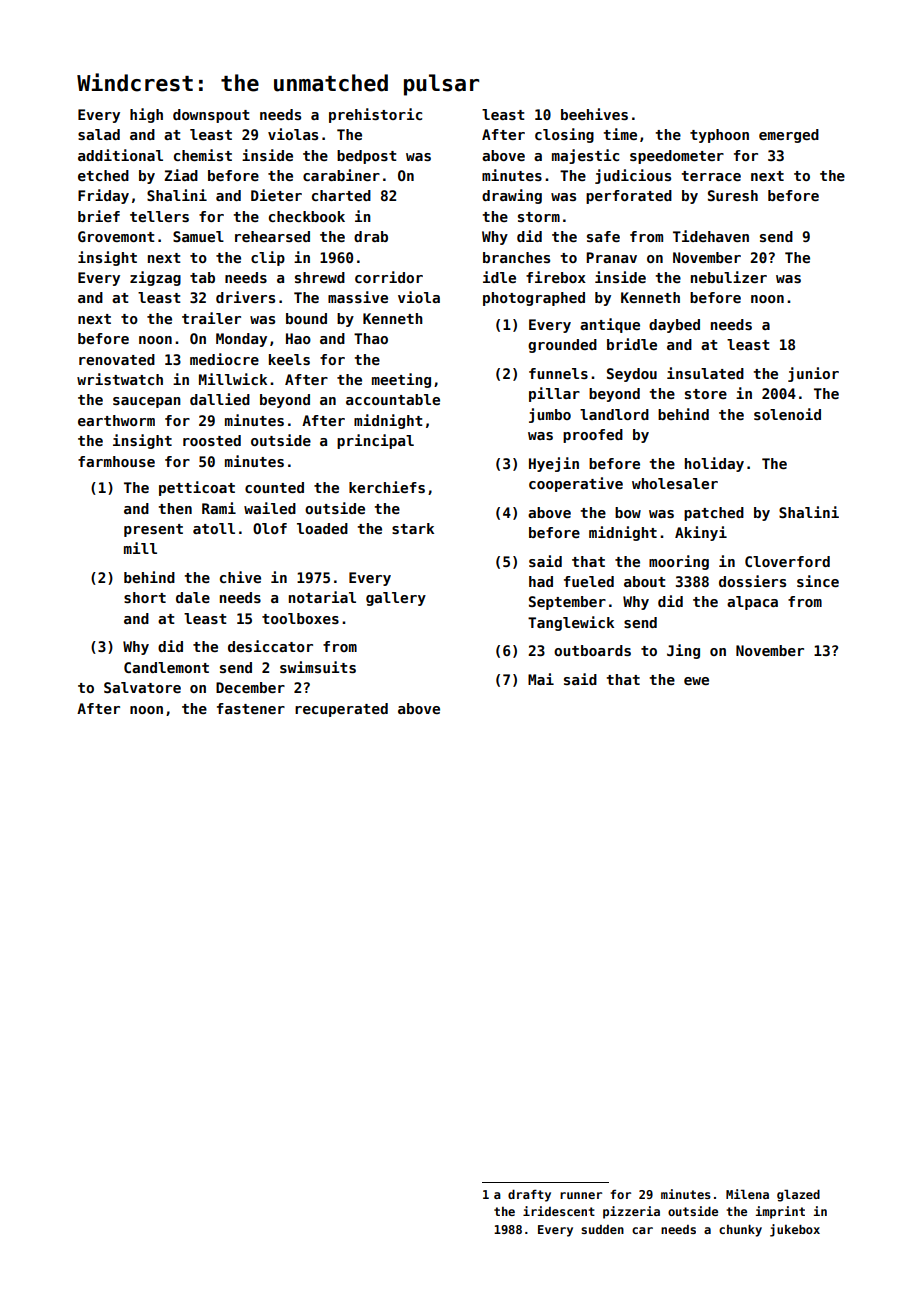  What do you see at coordinates (752, 581) in the screenshot?
I see `dossiers` at bounding box center [752, 581].
